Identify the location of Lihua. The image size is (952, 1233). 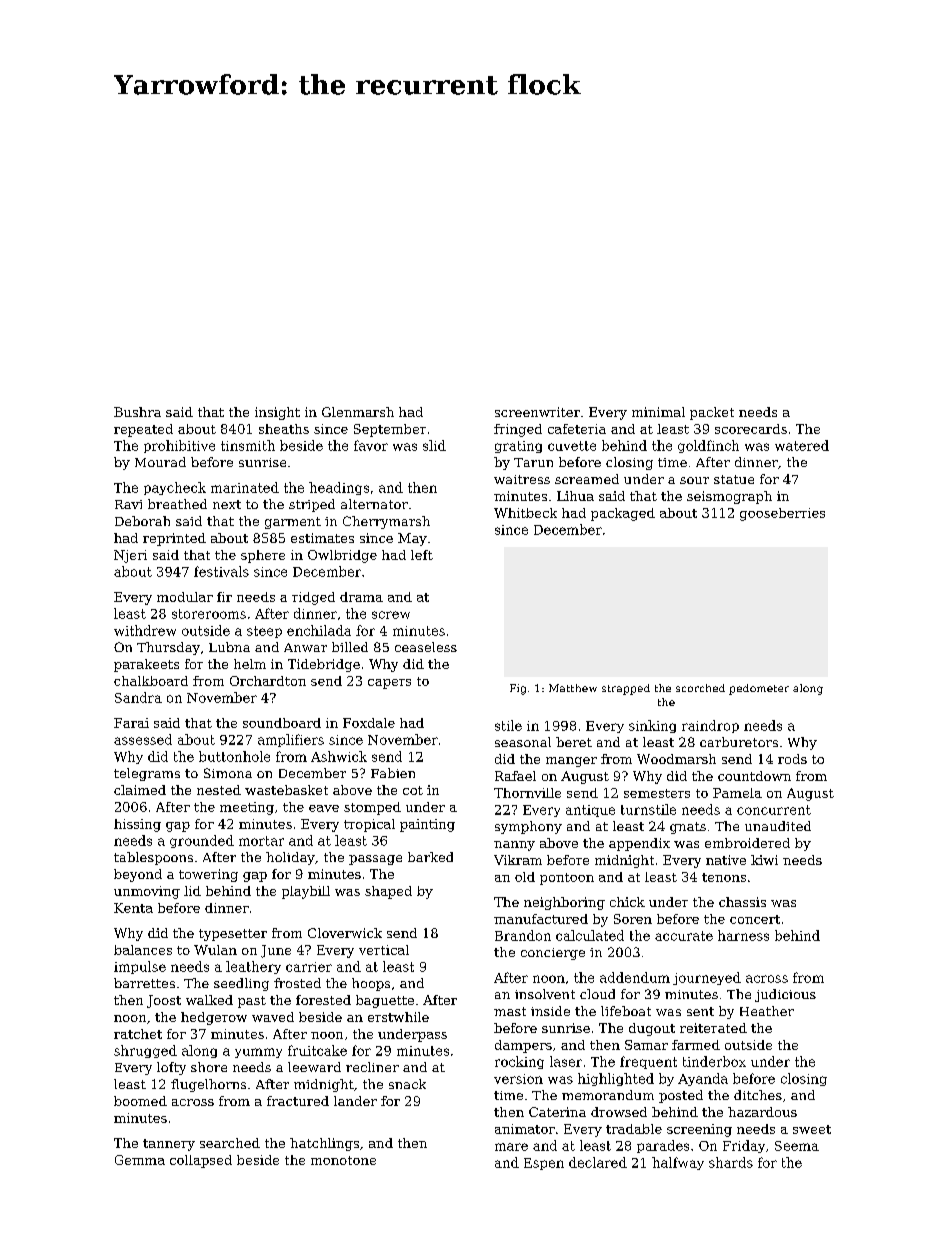
(575, 496).
